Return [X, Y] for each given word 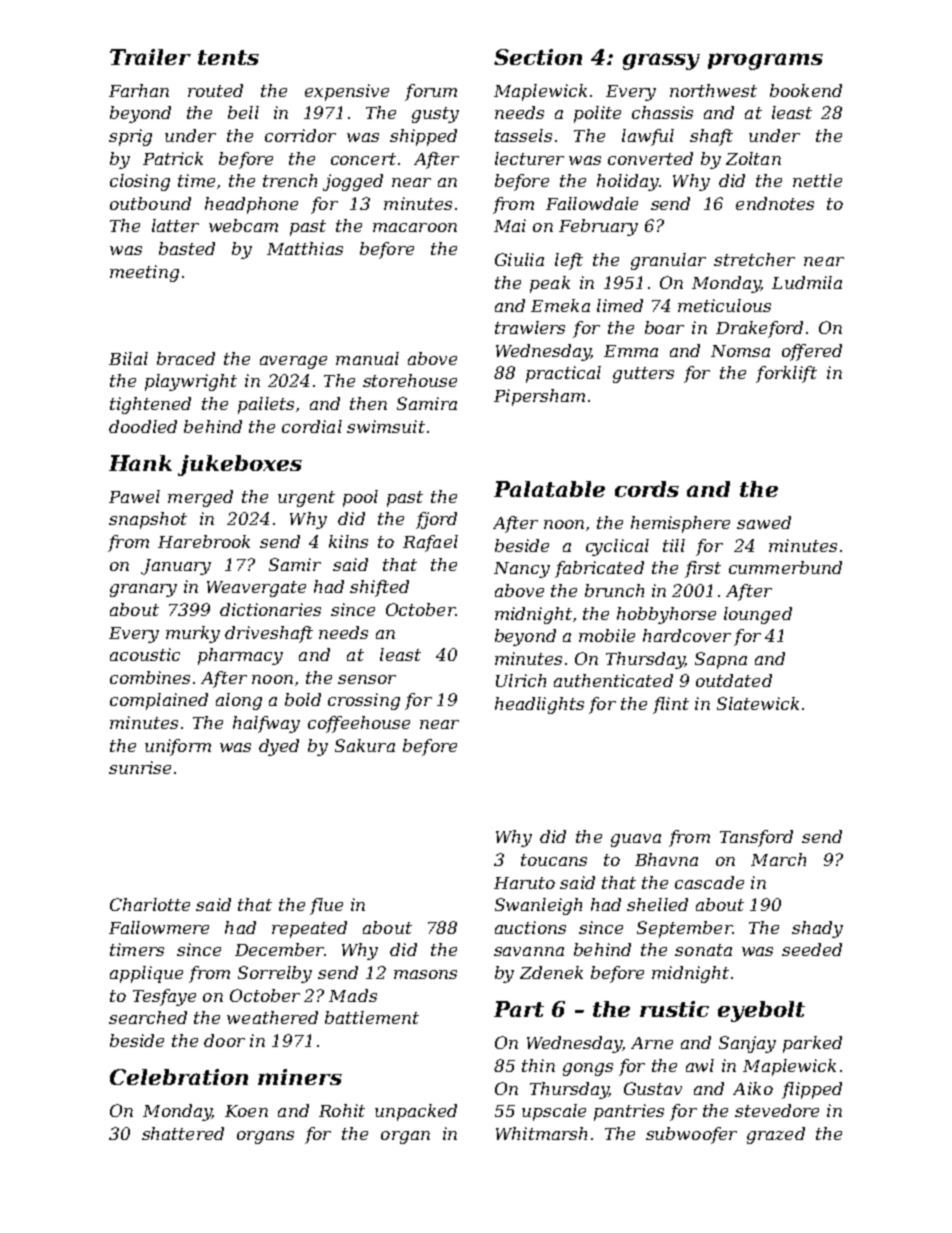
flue [326, 906]
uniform [178, 747]
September [684, 929]
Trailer [150, 57]
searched [148, 1017]
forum [431, 92]
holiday [628, 182]
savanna [529, 951]
